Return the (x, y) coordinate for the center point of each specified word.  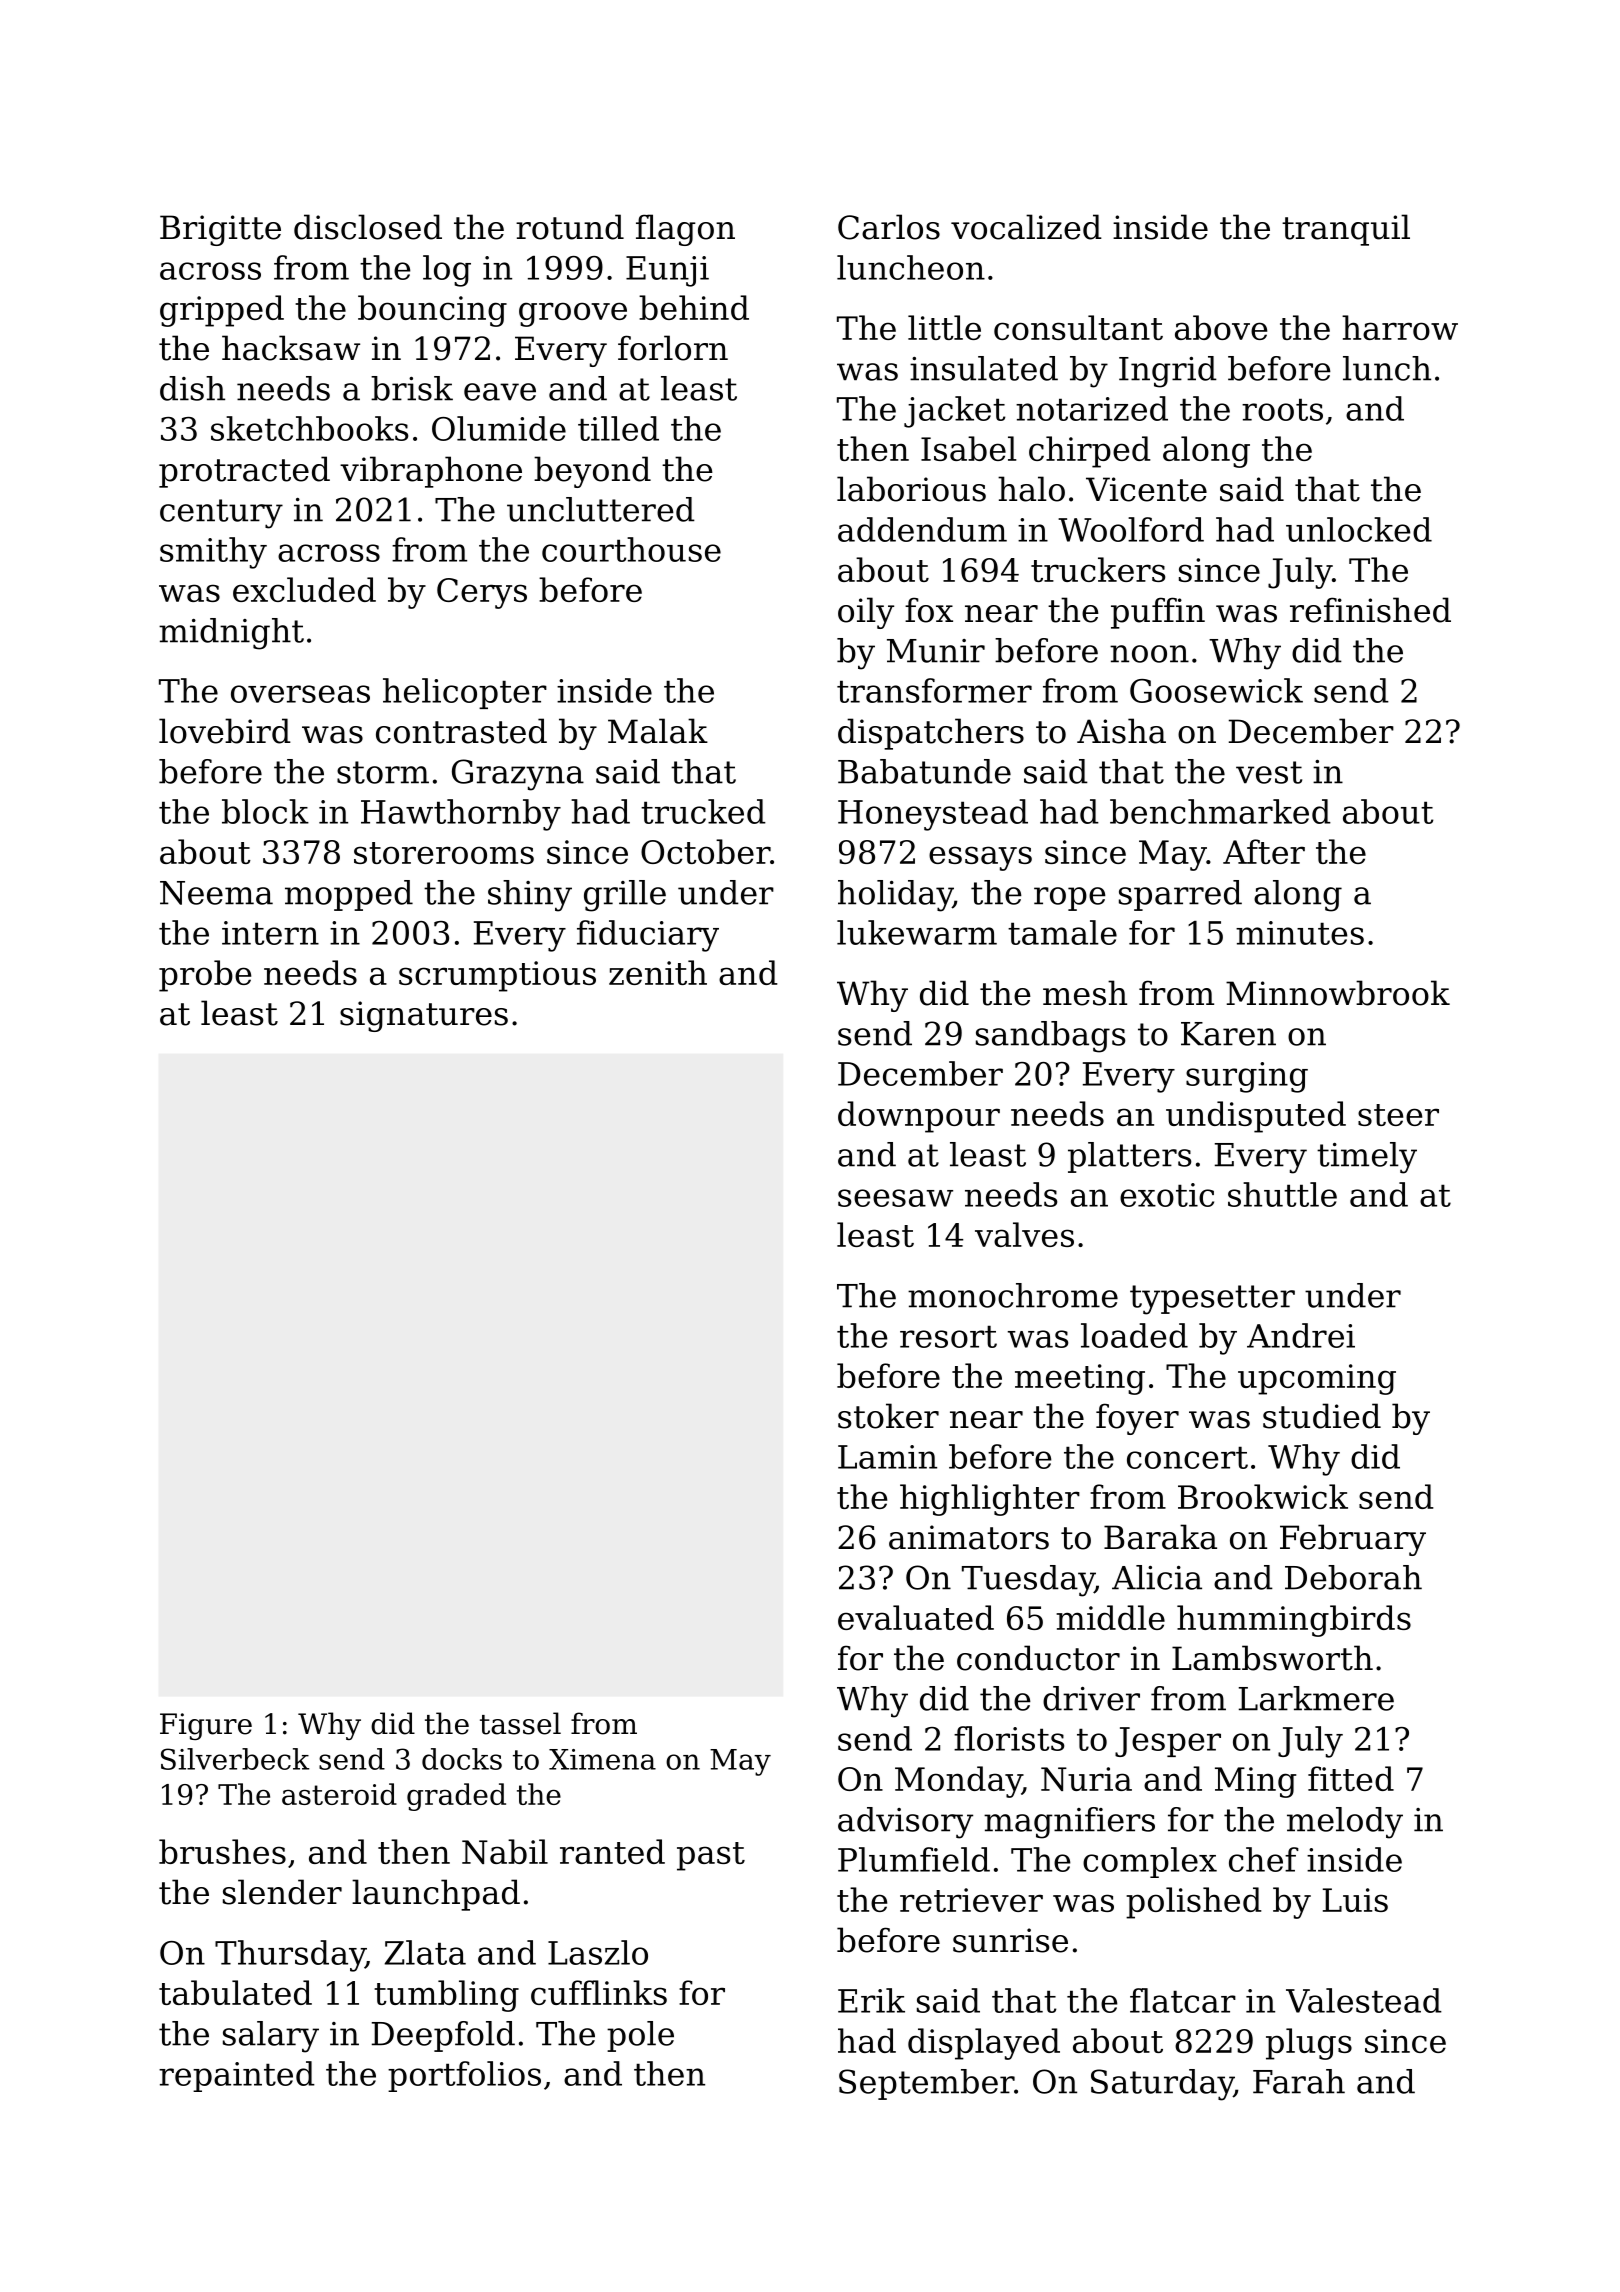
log (447, 271)
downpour (919, 1117)
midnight (231, 634)
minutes (1300, 933)
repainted (237, 2076)
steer (1398, 1115)
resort (948, 1336)
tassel (520, 1723)
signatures (424, 1016)
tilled (618, 428)
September (926, 2084)
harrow (1400, 327)
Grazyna (518, 775)
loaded (1134, 1335)
